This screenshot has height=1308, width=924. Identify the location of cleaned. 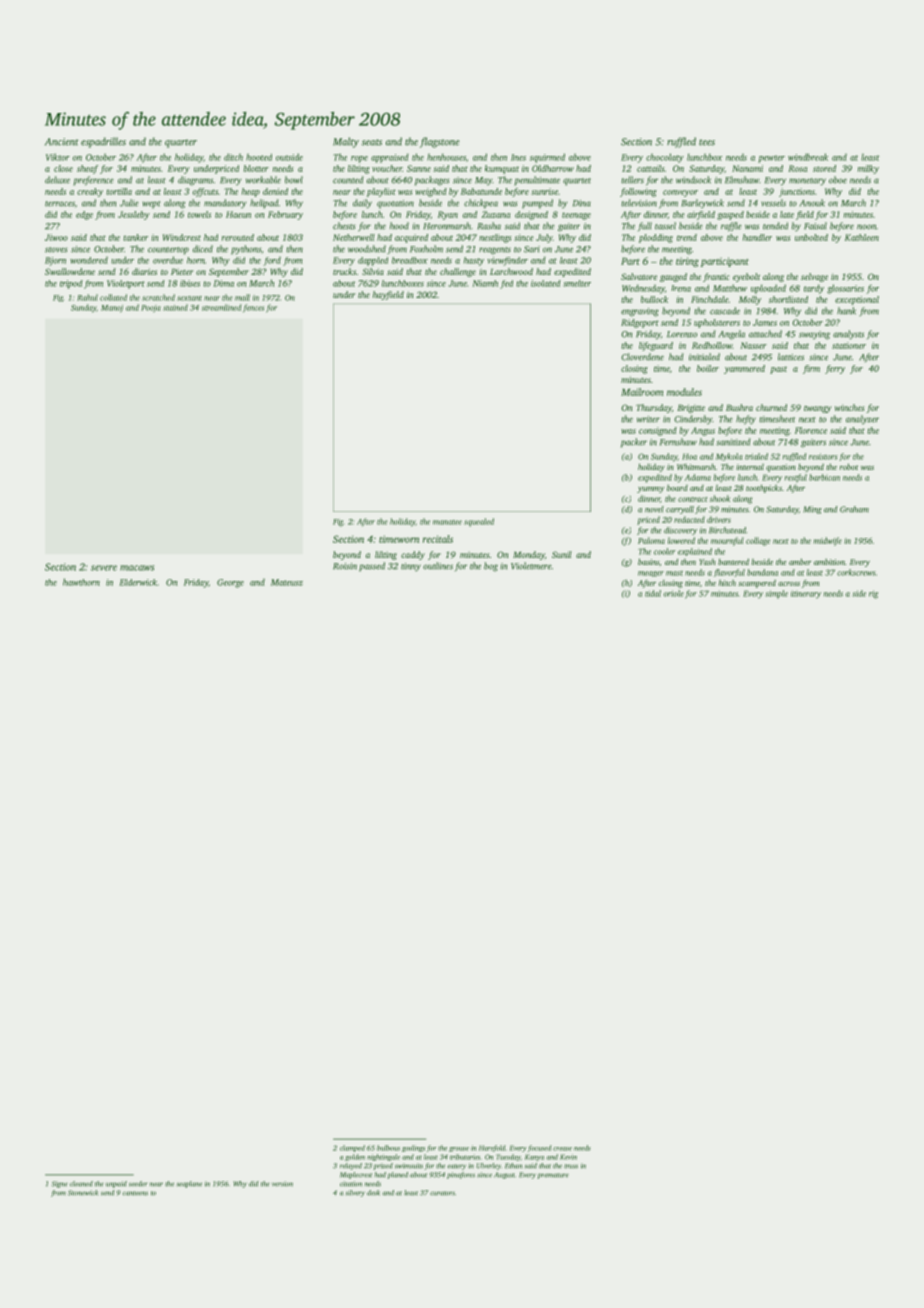
(81, 1184).
